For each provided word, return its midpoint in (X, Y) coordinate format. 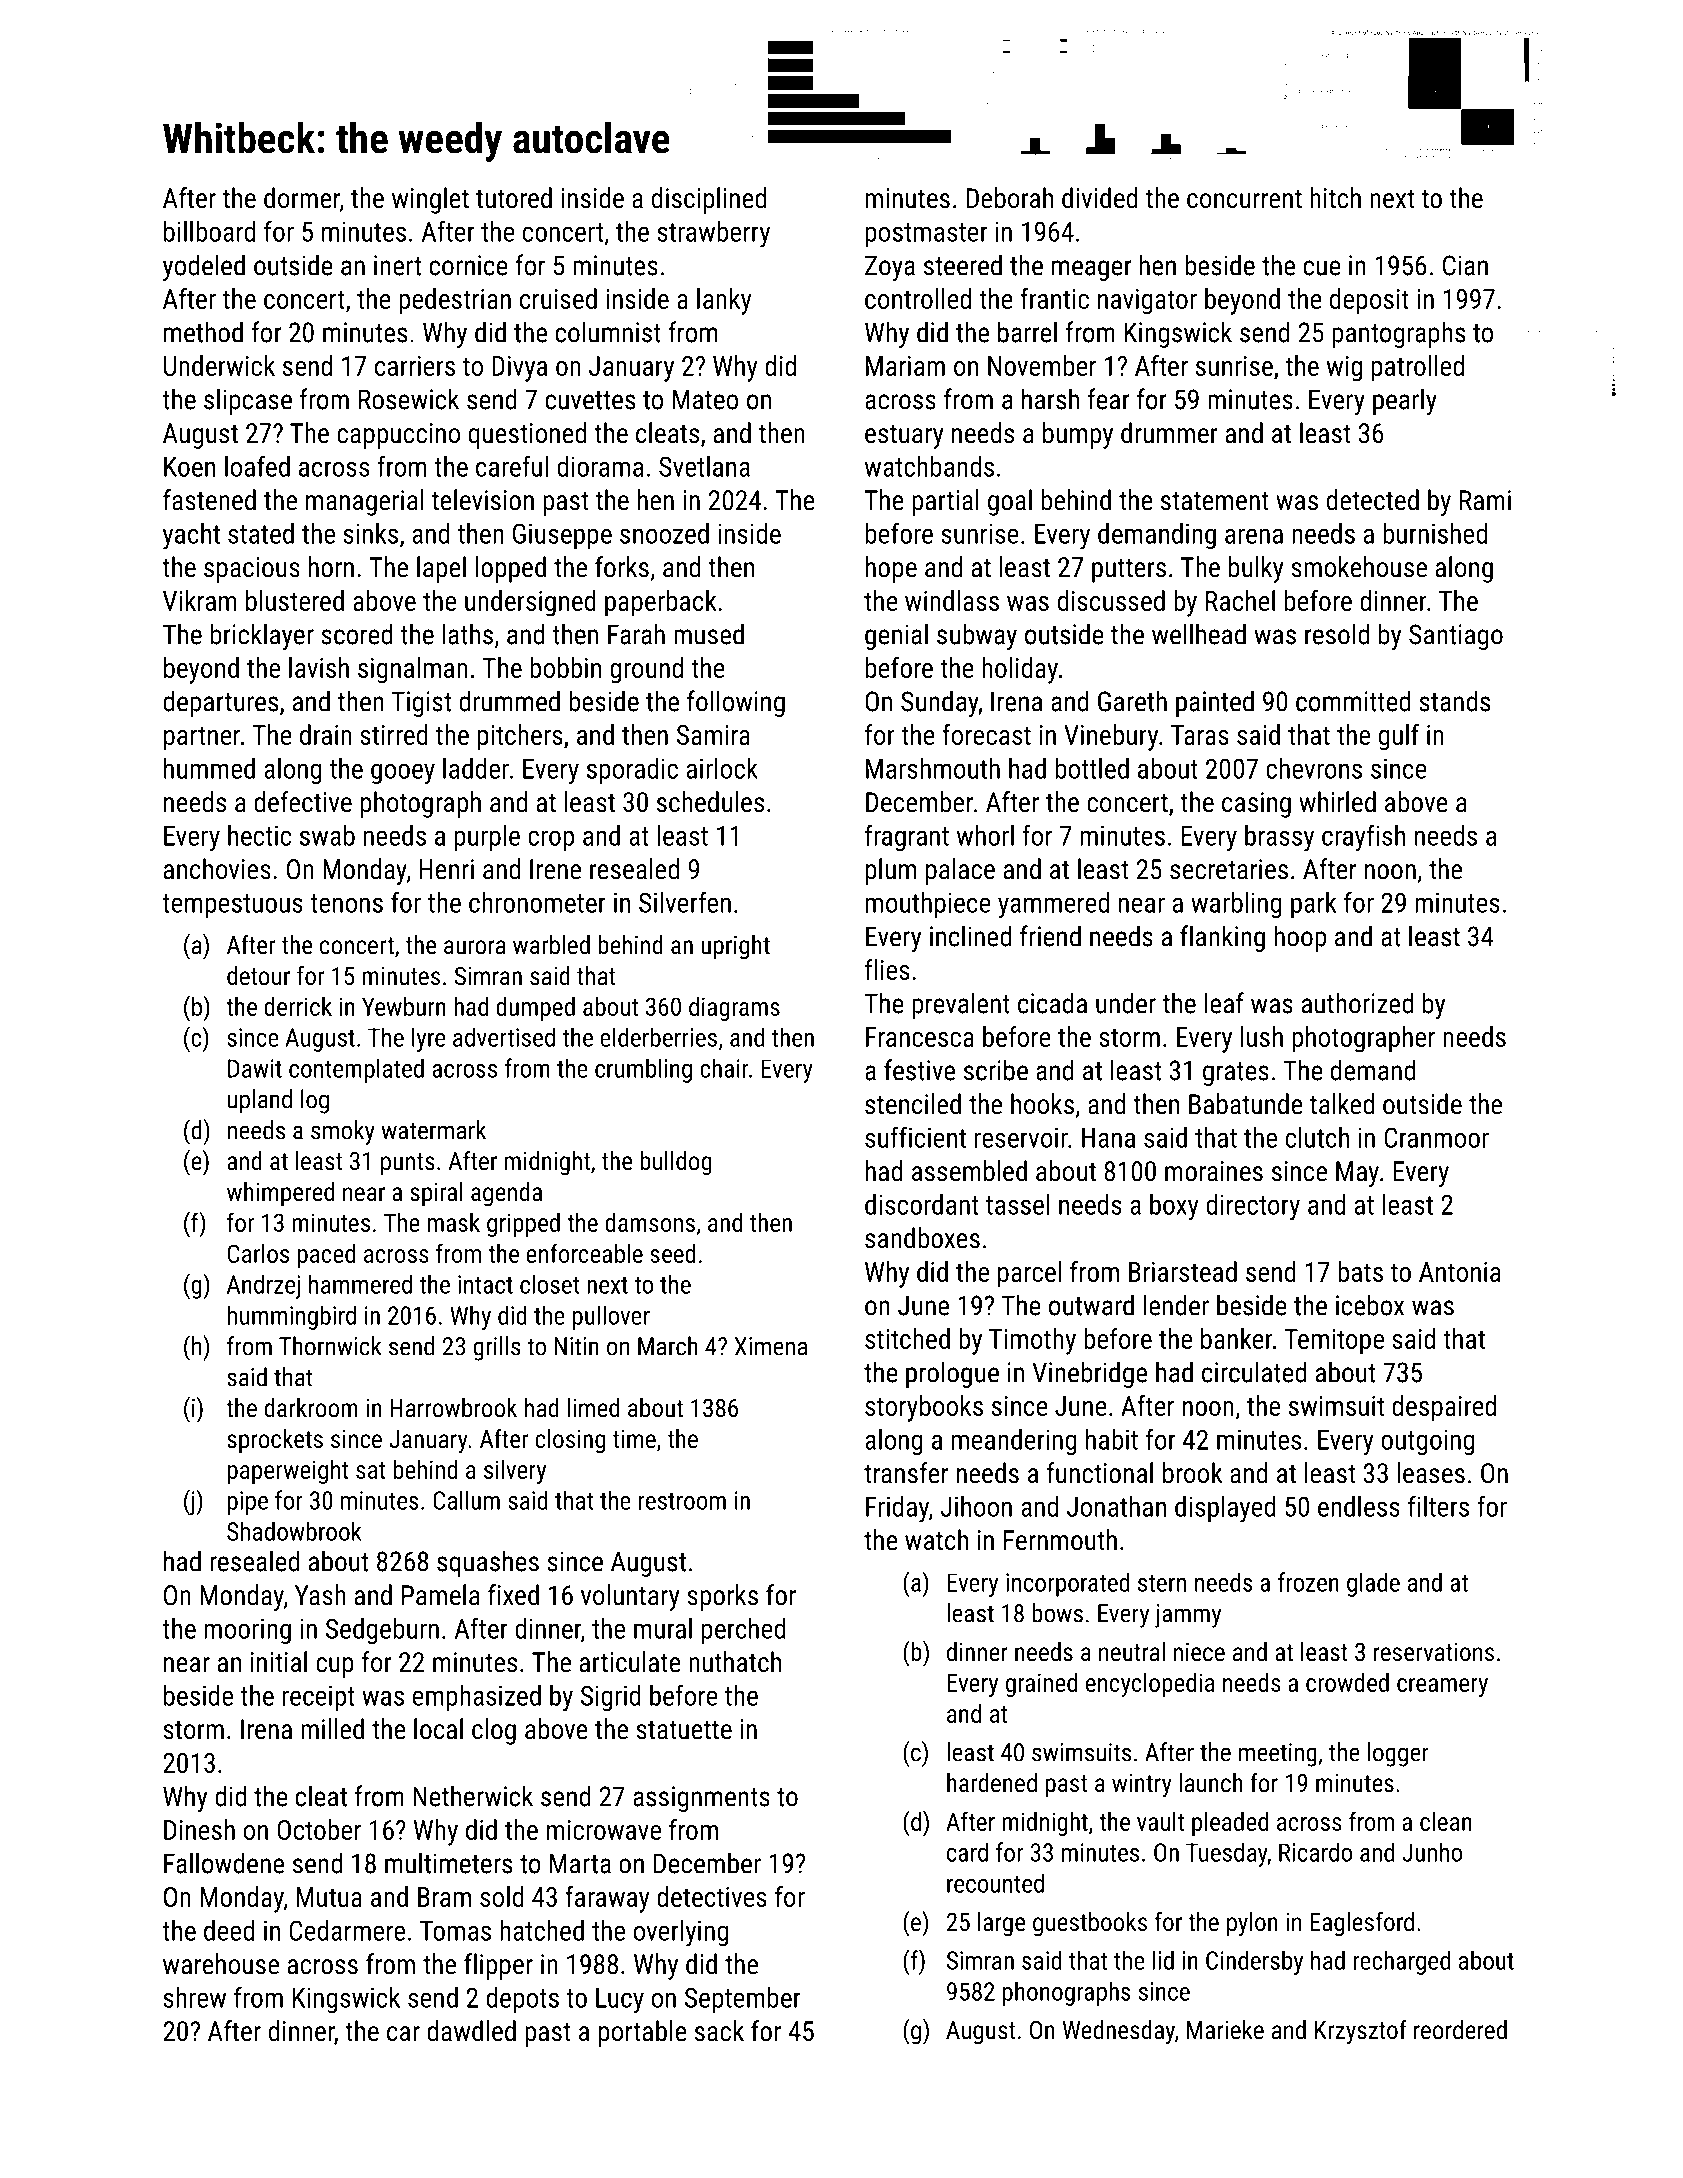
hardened (992, 1782)
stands (1454, 701)
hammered (360, 1284)
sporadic (632, 771)
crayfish (1363, 838)
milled (332, 1729)
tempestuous (232, 906)
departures (220, 703)
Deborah (1010, 198)
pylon (1252, 1924)
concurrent (1244, 199)
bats (1360, 1271)
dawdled (471, 2031)
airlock (722, 768)
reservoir (1021, 1137)
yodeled (204, 267)
